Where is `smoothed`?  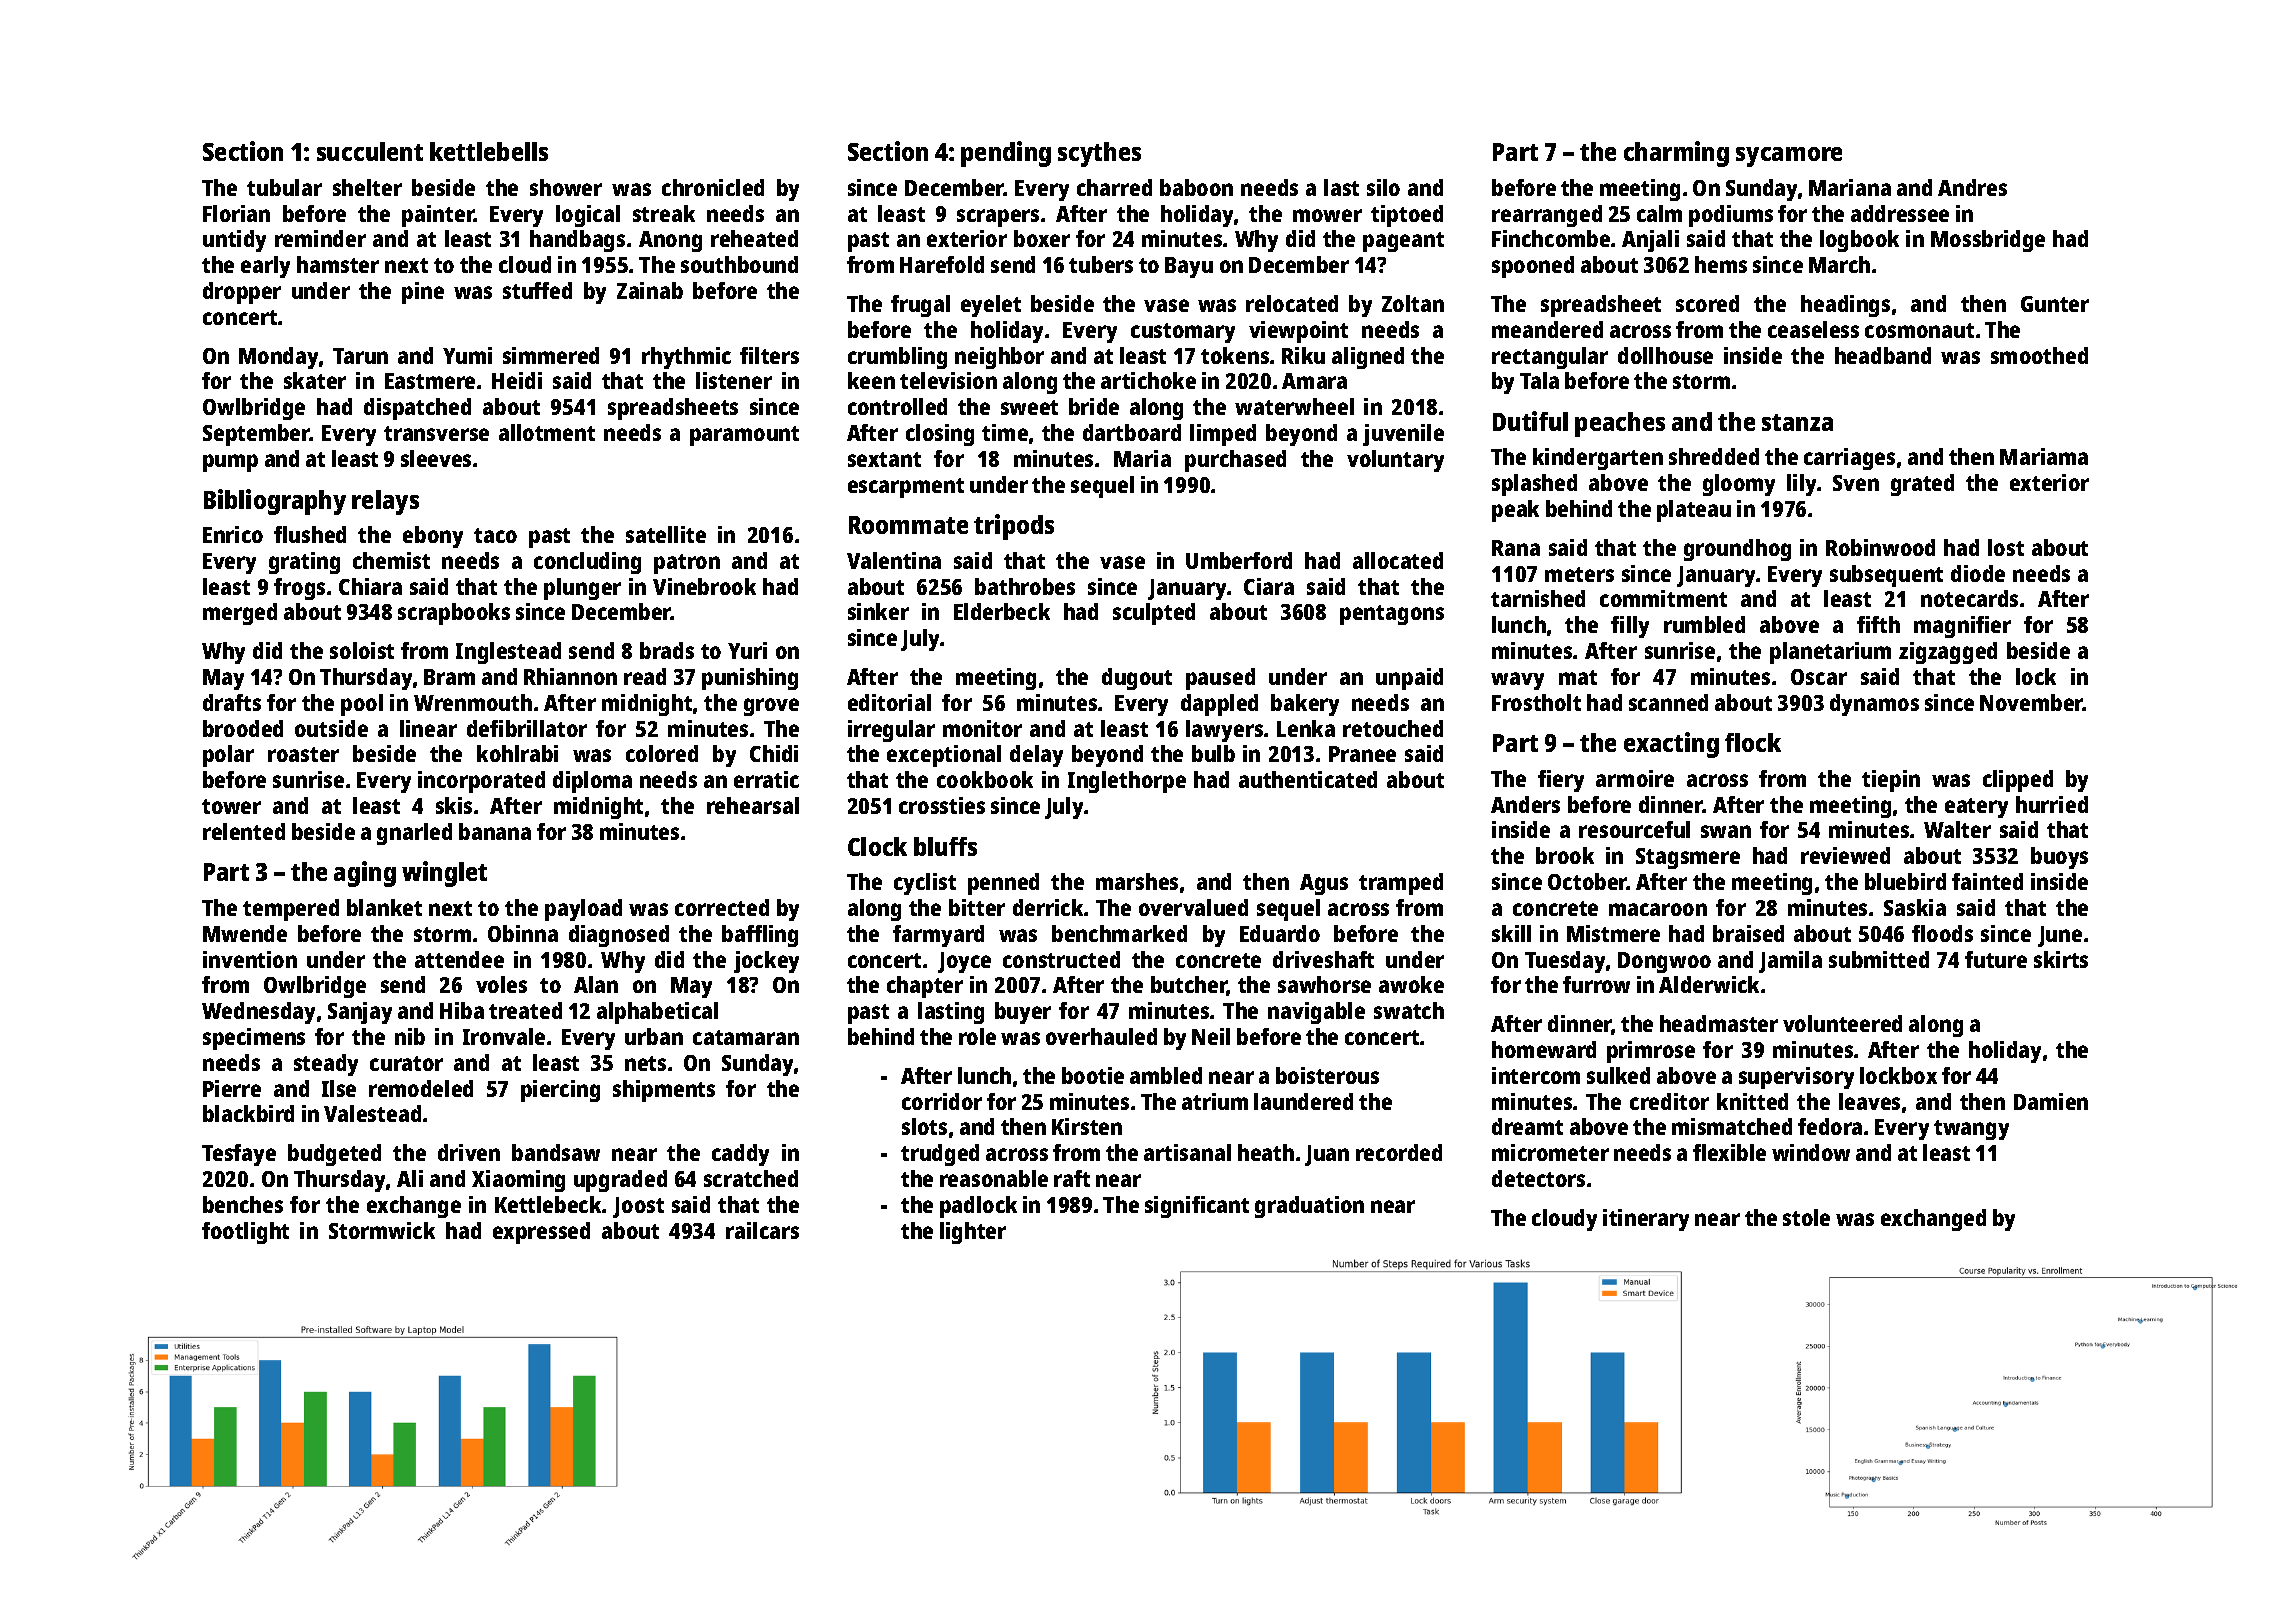
smoothed is located at coordinates (2039, 355).
